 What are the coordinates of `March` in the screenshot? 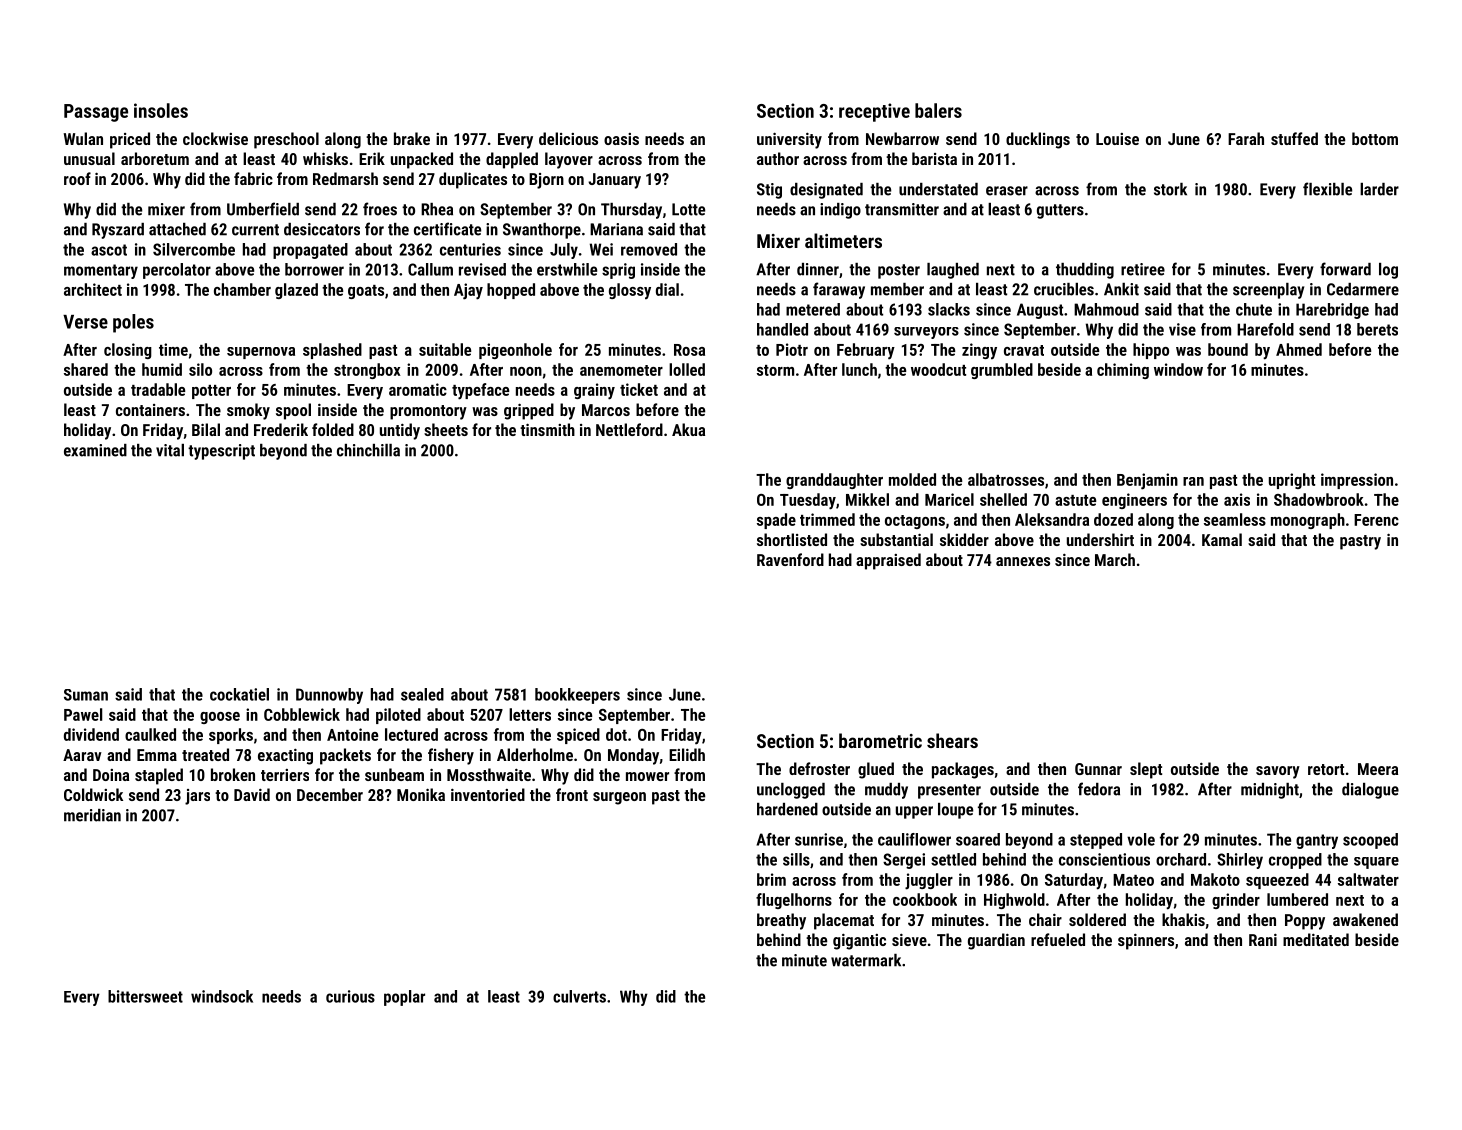 It's located at (1115, 559).
